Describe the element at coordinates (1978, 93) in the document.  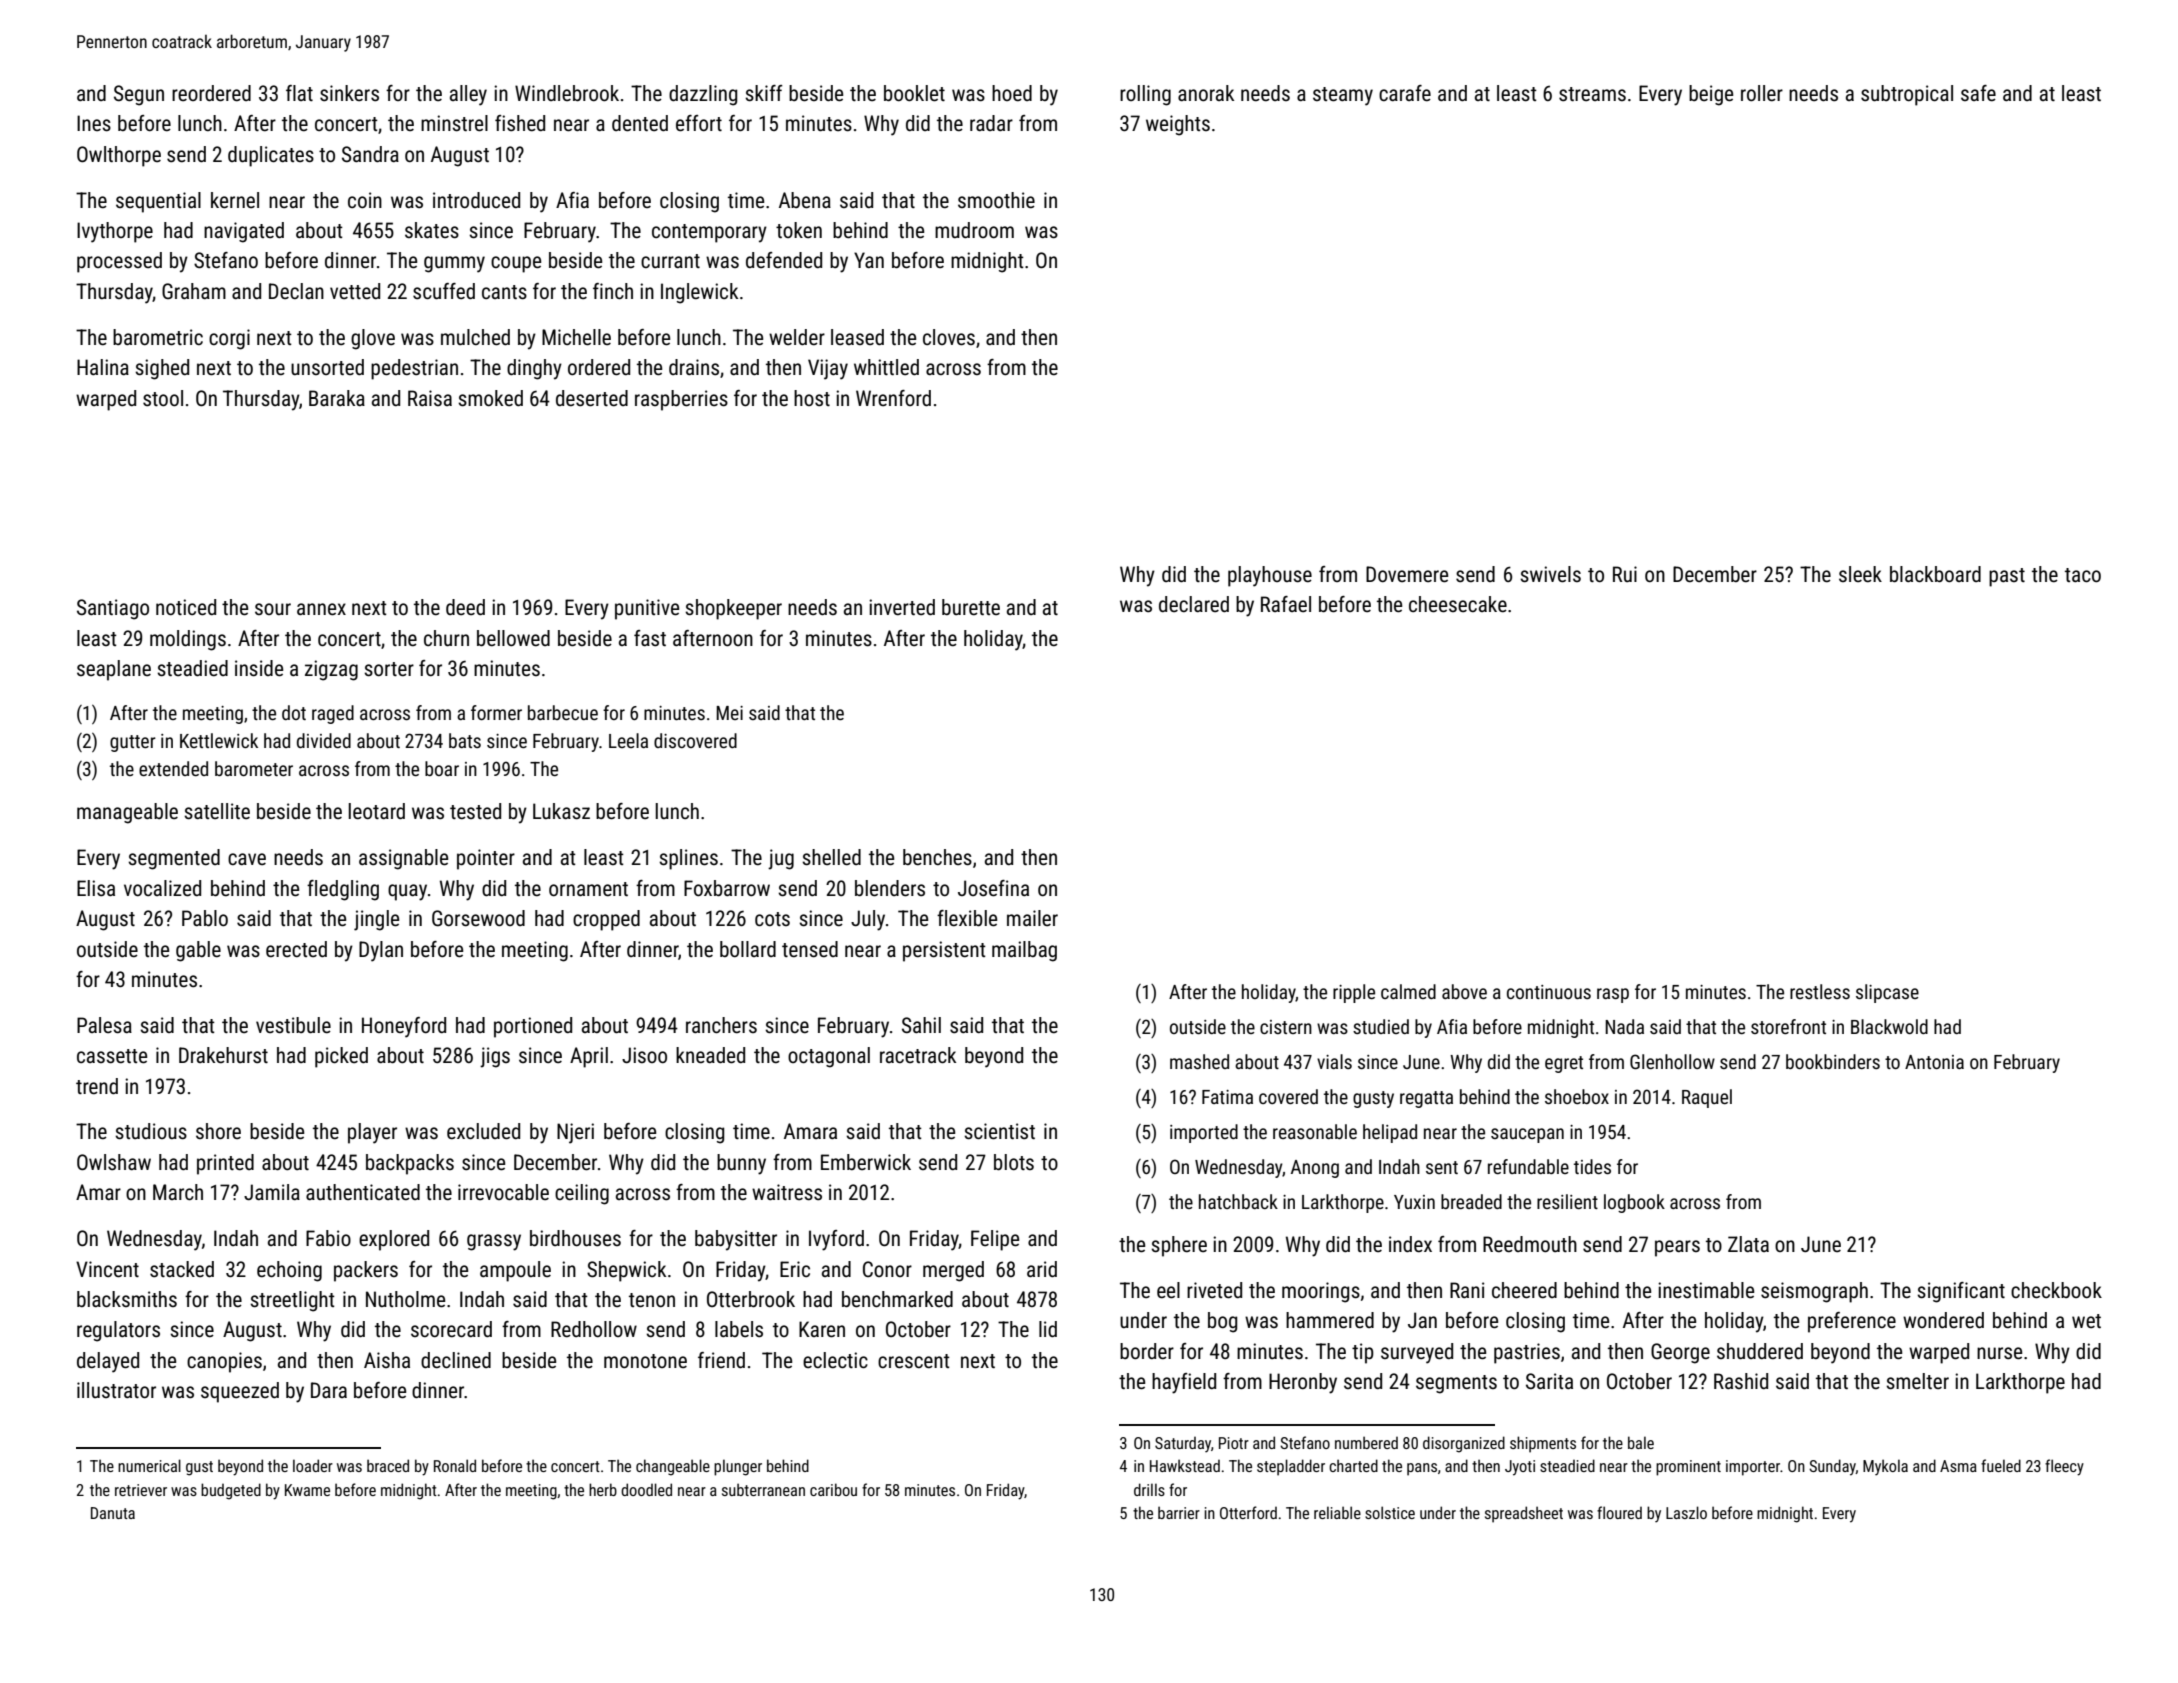
I see `safe` at that location.
